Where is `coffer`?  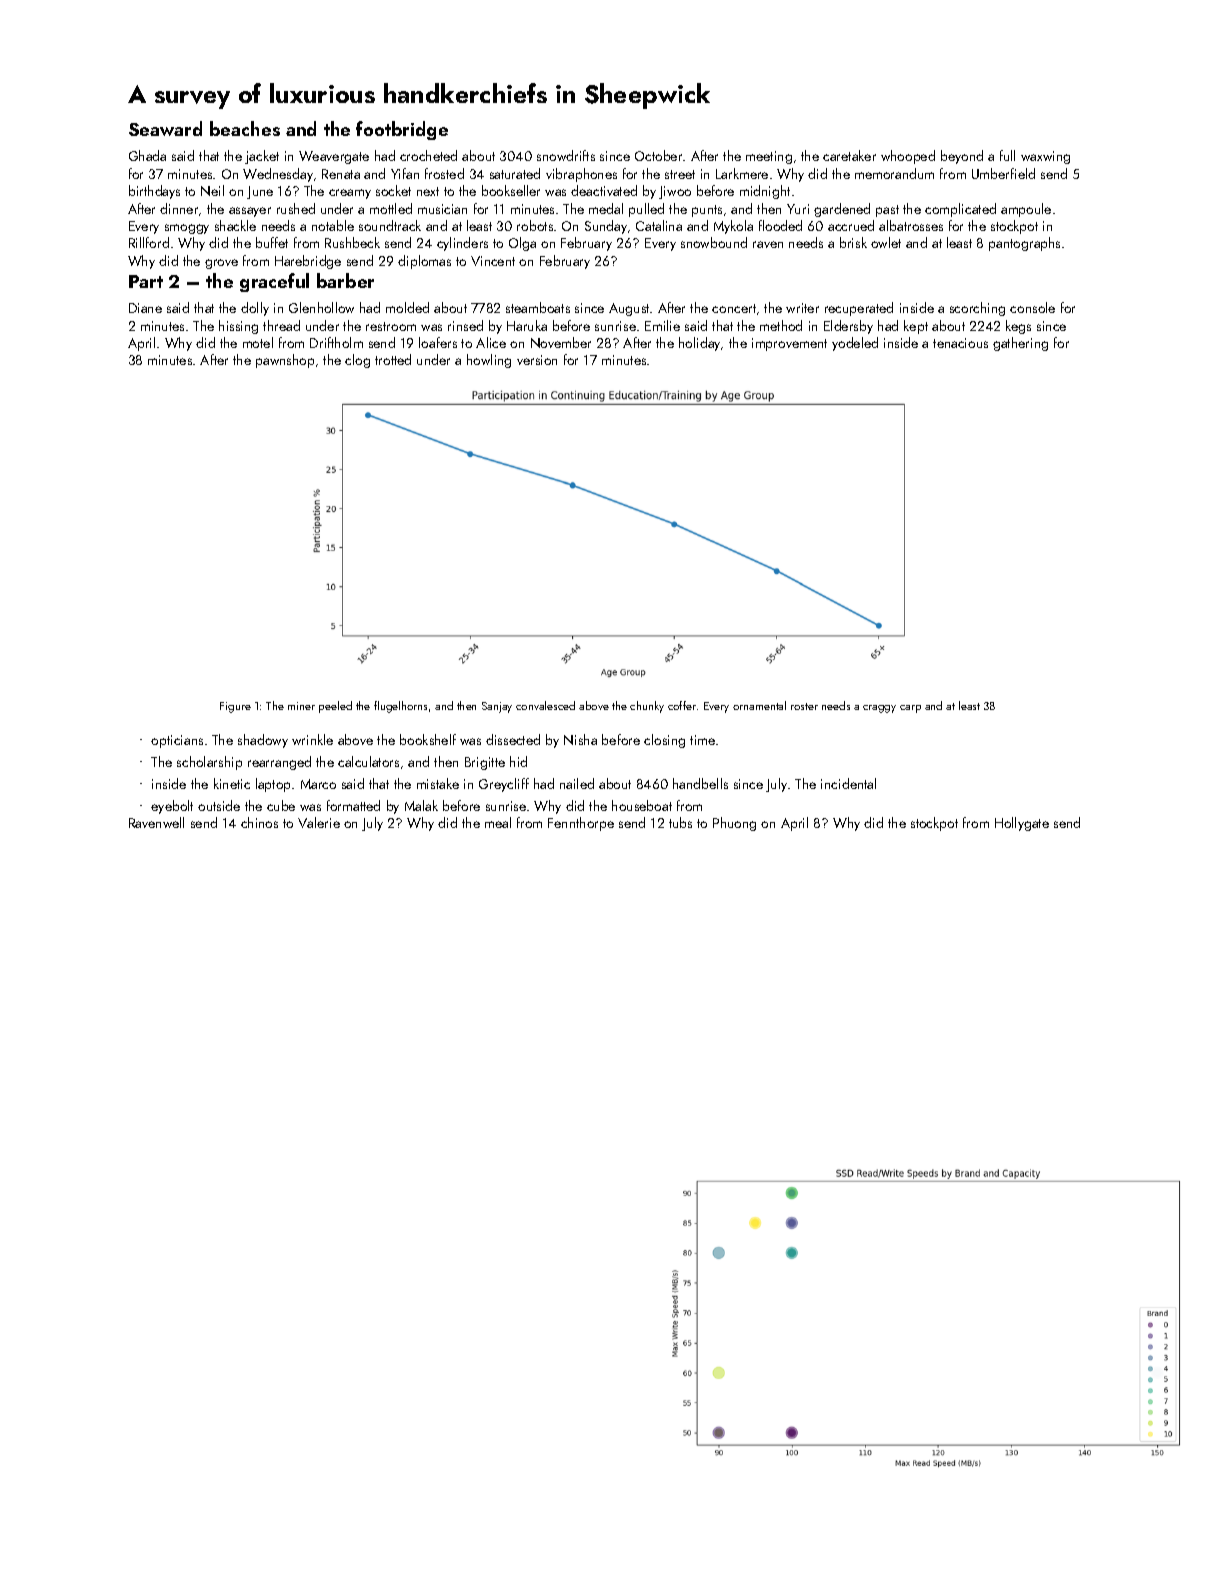 coffer is located at coordinates (682, 705).
